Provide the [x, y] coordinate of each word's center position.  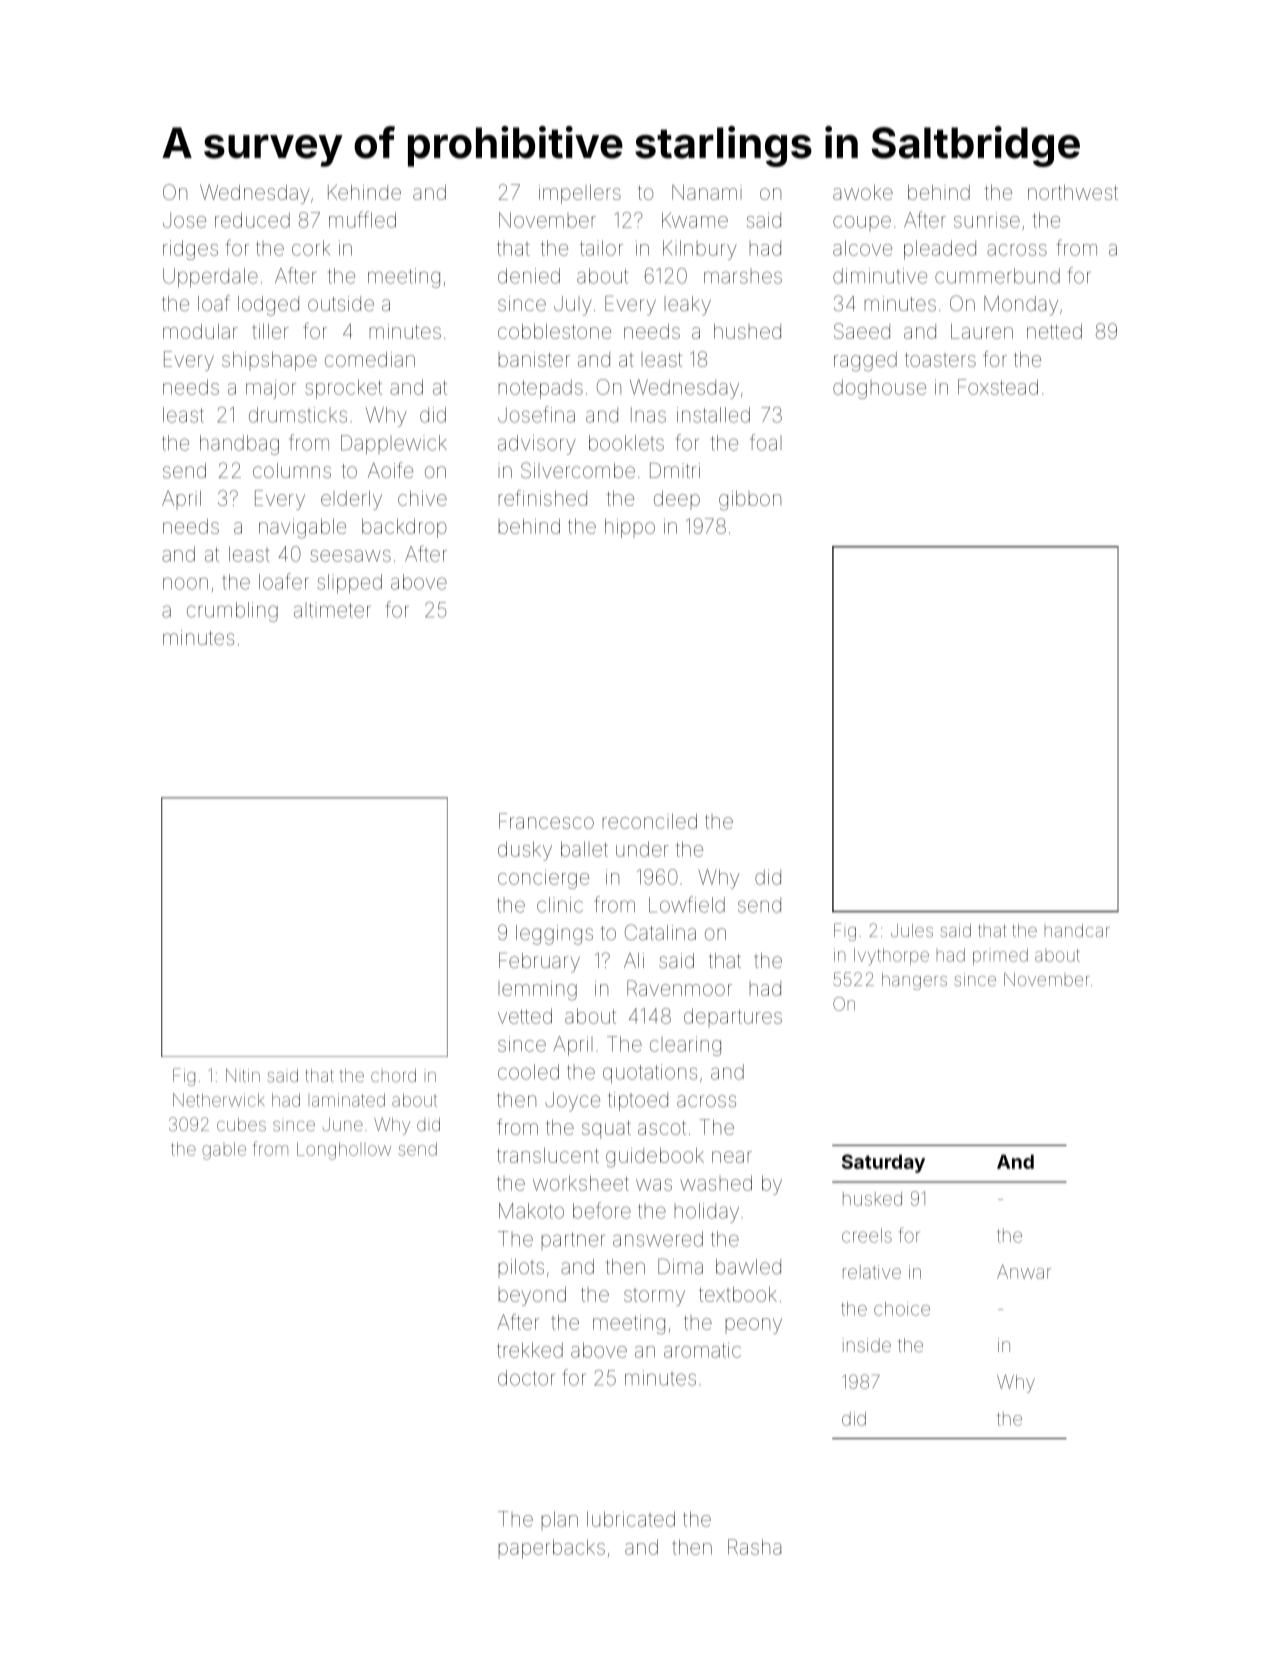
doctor [526, 1378]
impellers [580, 194]
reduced [252, 220]
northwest [1073, 192]
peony [754, 1326]
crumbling [232, 612]
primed [1000, 956]
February [539, 963]
